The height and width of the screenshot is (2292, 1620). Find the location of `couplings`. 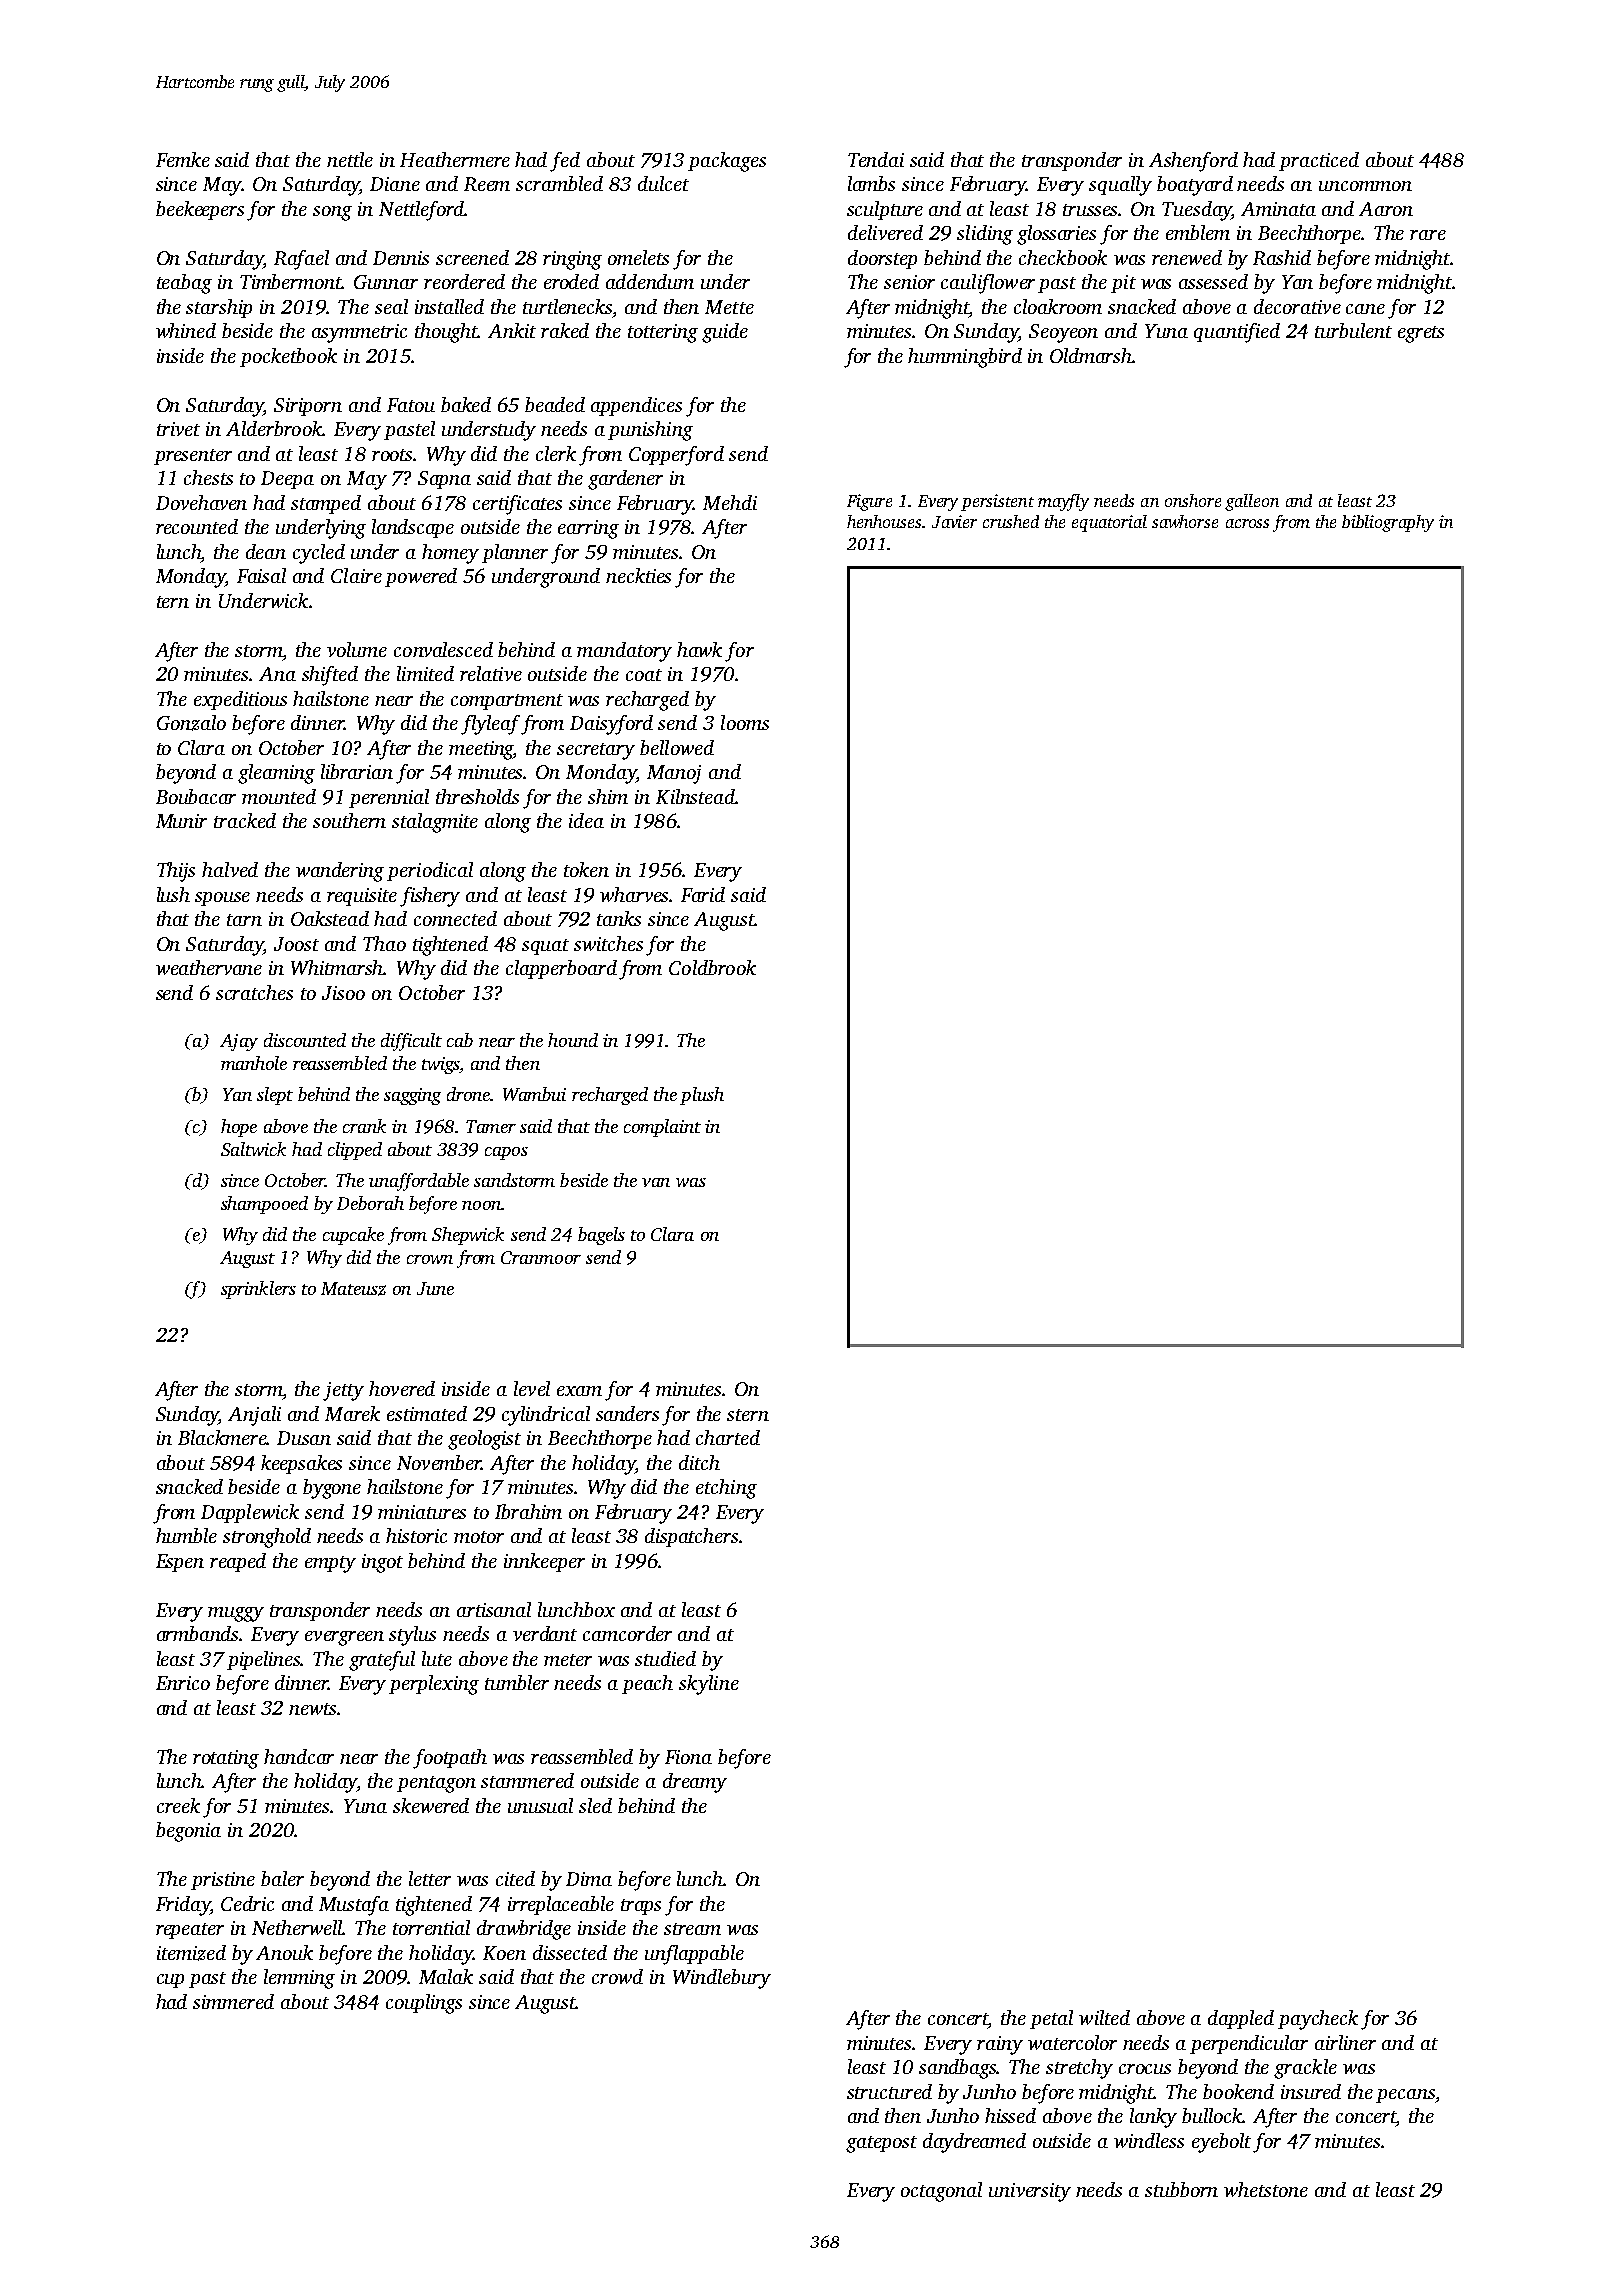

couplings is located at coordinates (424, 2004).
